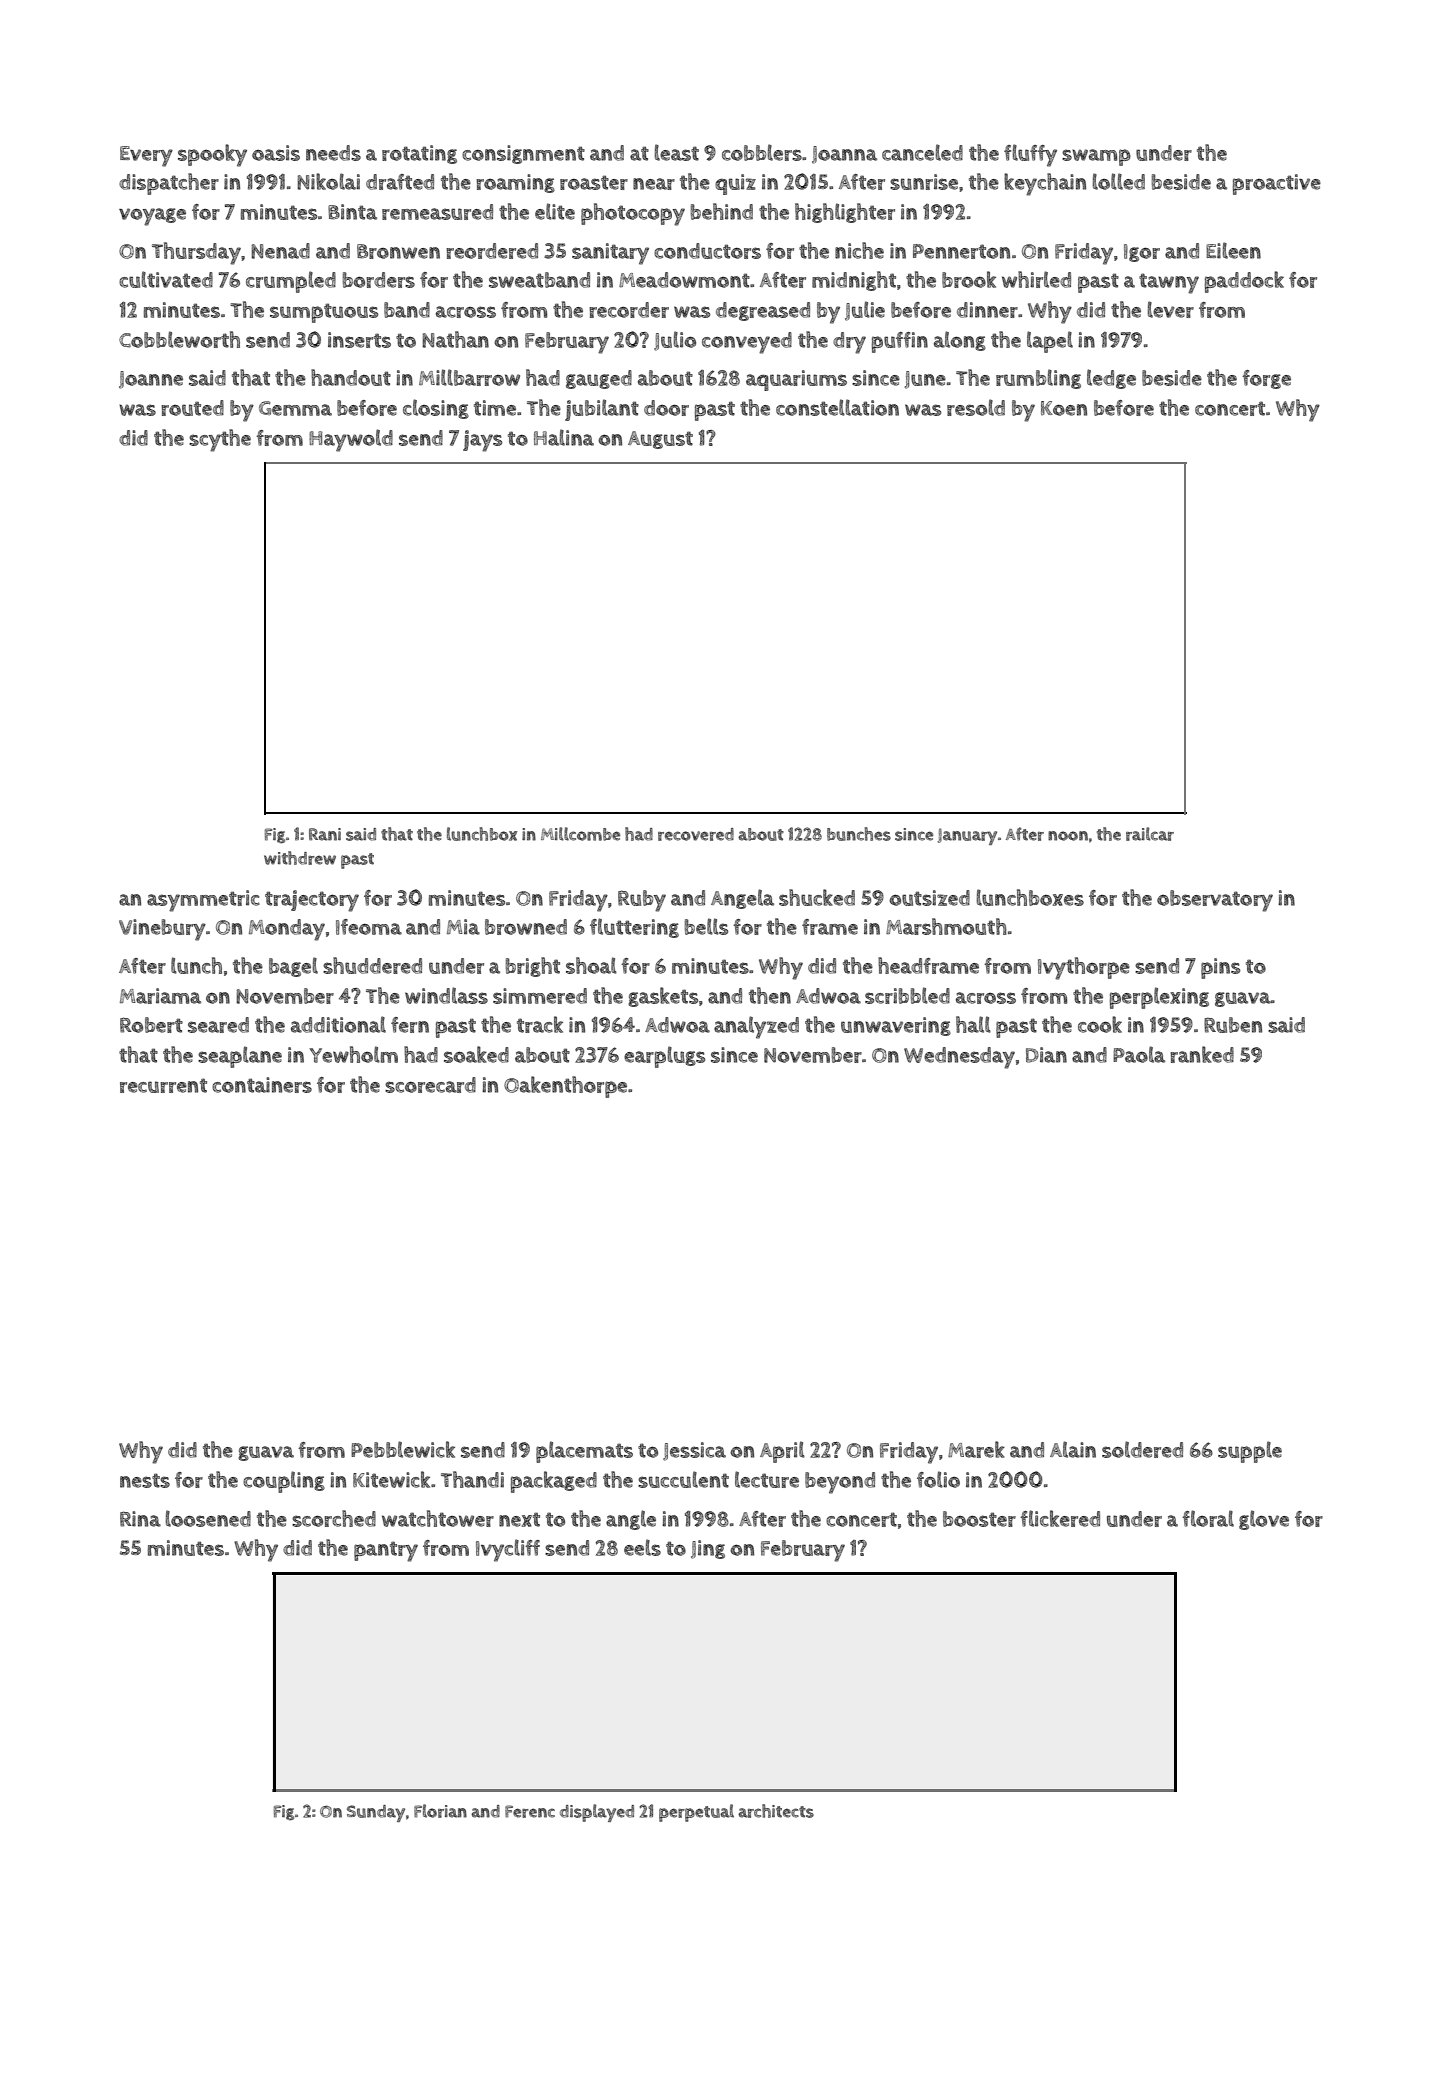 The width and height of the page is (1450, 2100). Describe the element at coordinates (1030, 155) in the page. I see `fluffy` at that location.
